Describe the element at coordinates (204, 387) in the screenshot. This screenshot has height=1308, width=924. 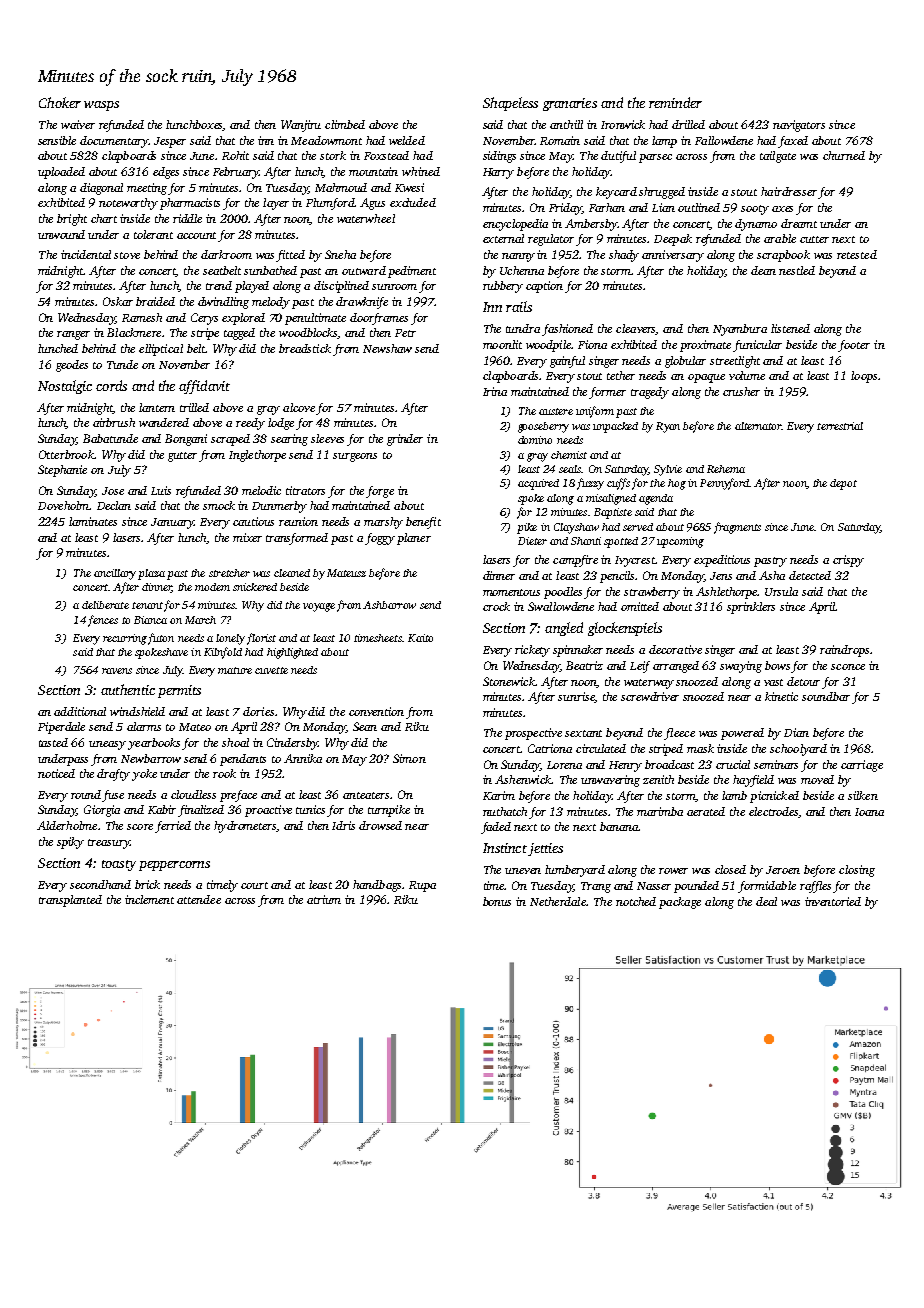
I see `affidavit` at that location.
